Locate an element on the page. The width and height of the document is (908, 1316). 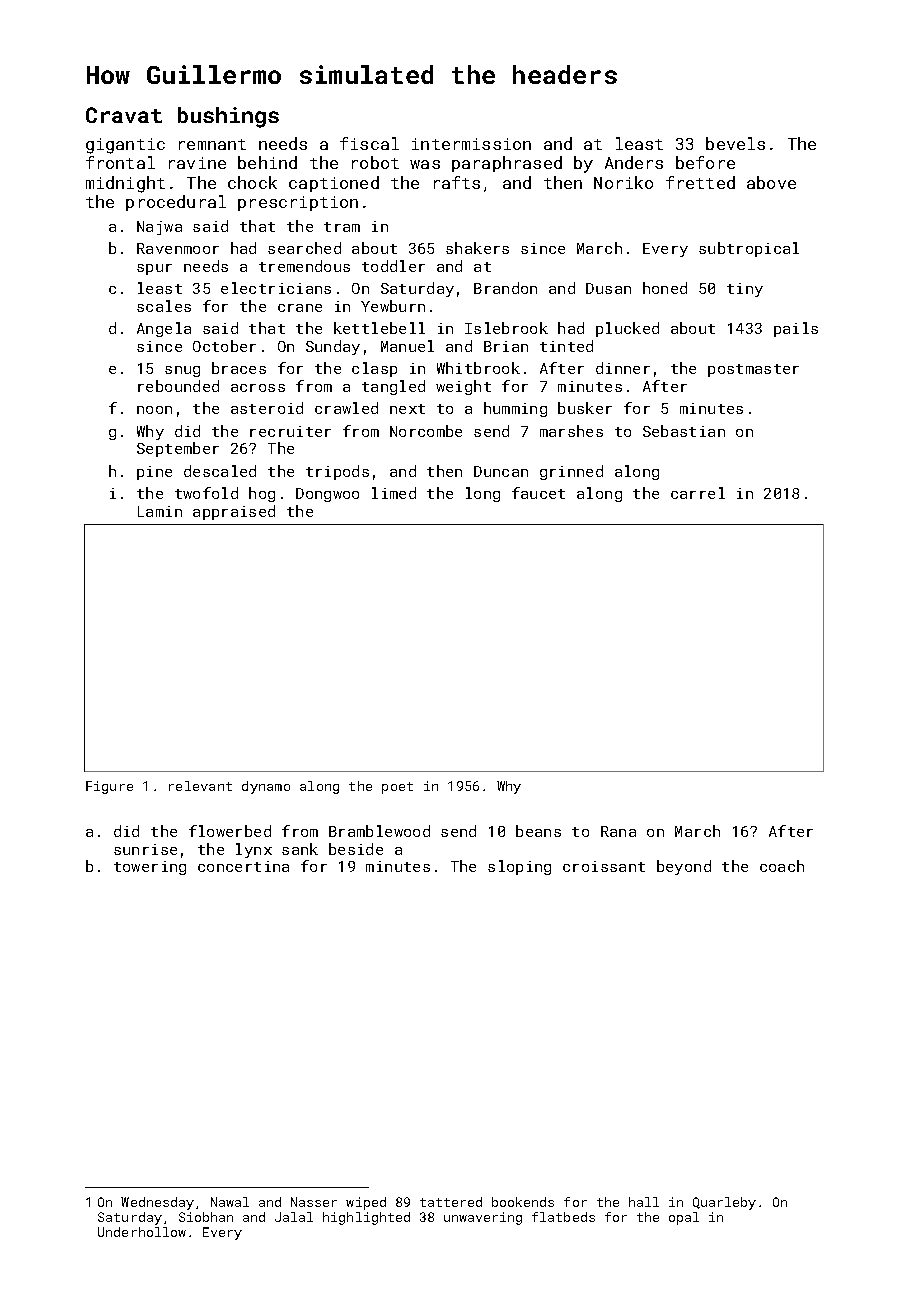
Brandon is located at coordinates (505, 288).
